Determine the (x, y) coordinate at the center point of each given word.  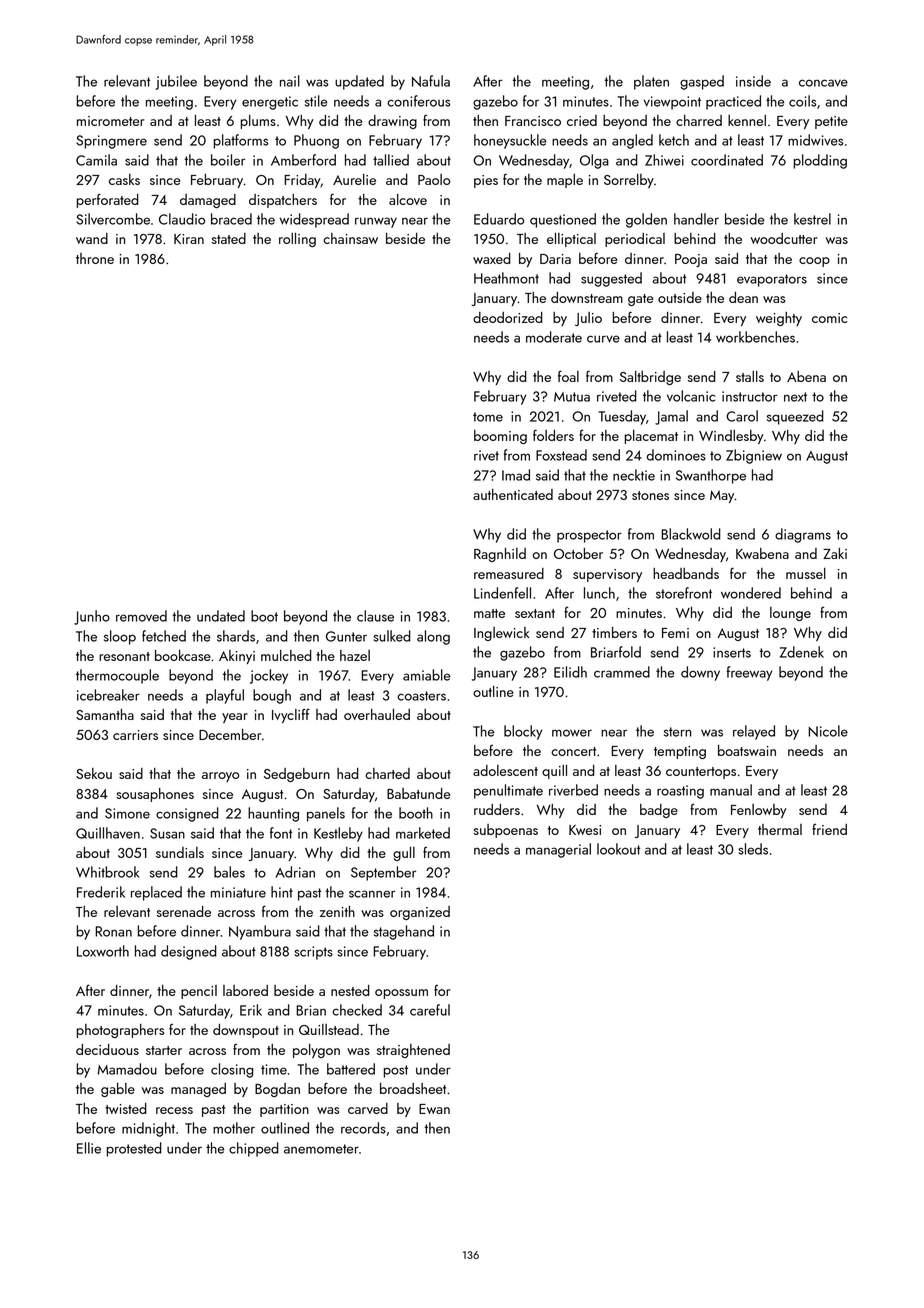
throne (95, 258)
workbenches (755, 337)
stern (677, 732)
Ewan (434, 1109)
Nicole (828, 731)
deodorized (508, 317)
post (395, 1071)
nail (290, 81)
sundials (180, 852)
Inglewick (502, 634)
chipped (254, 1149)
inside (753, 81)
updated (359, 82)
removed (141, 616)
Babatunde (418, 793)
